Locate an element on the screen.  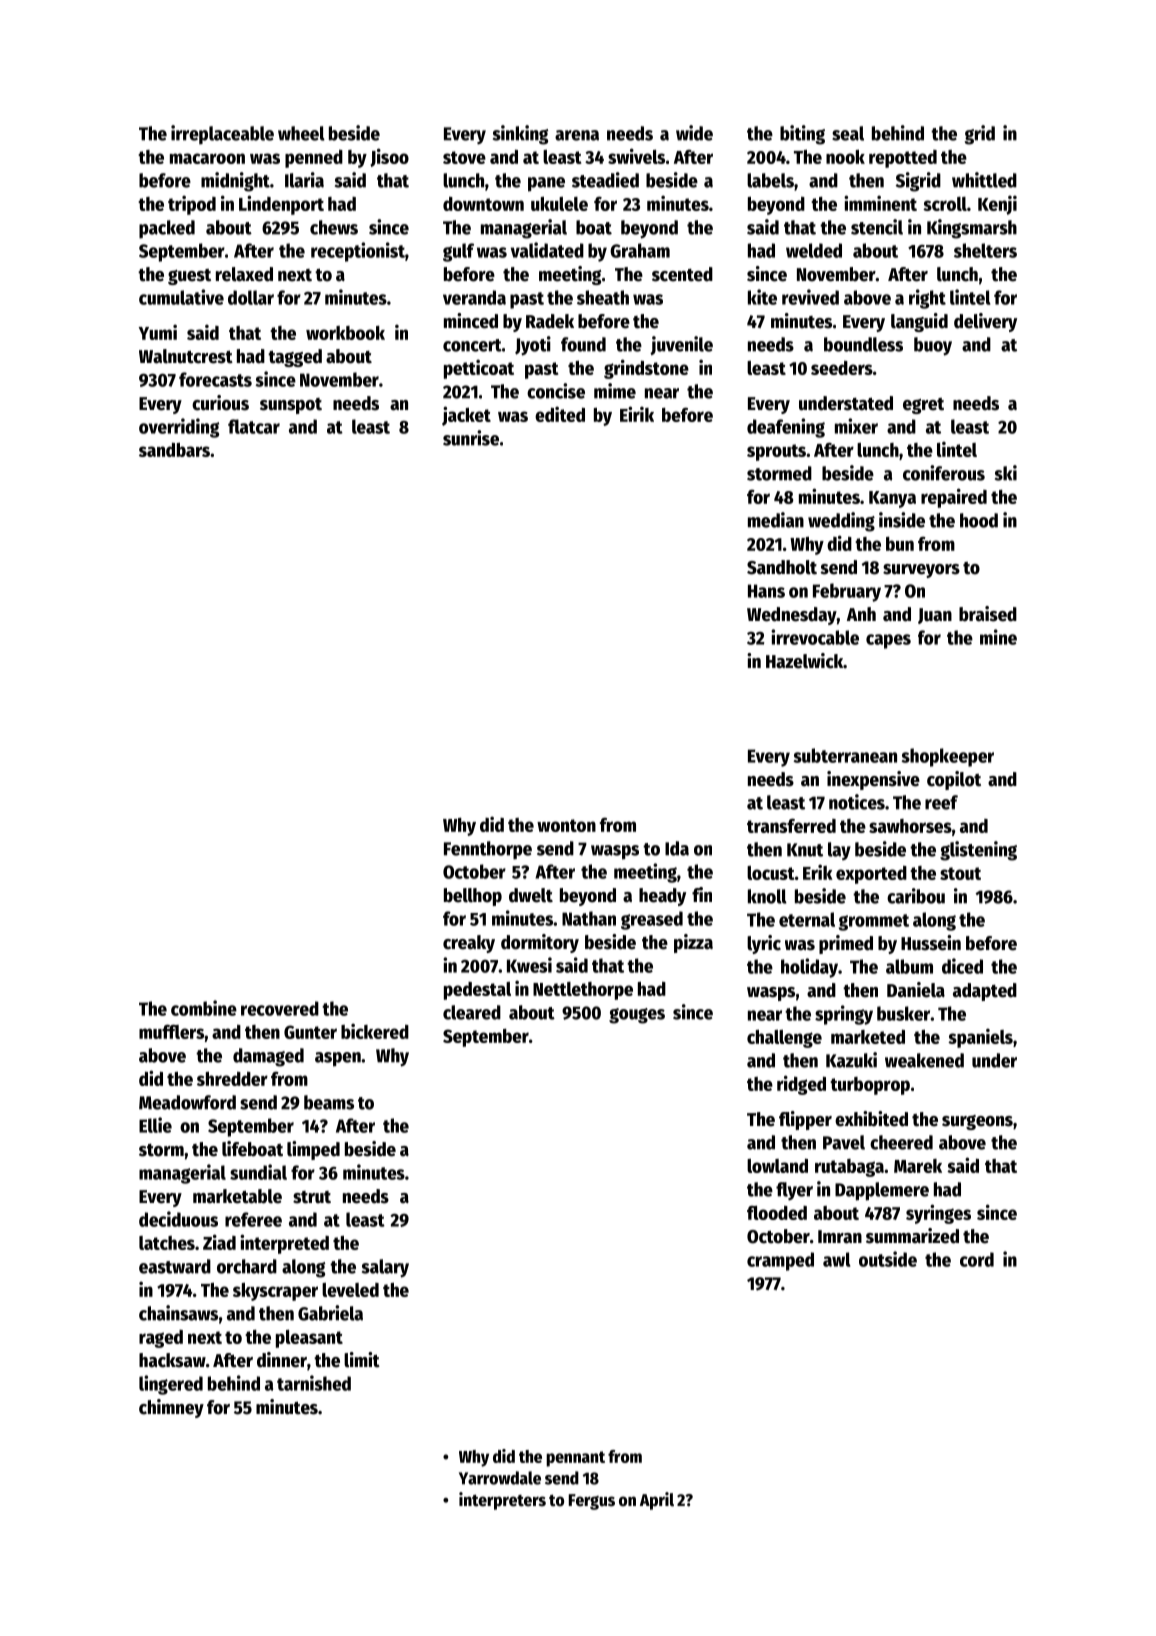
cleared is located at coordinates (472, 1012).
